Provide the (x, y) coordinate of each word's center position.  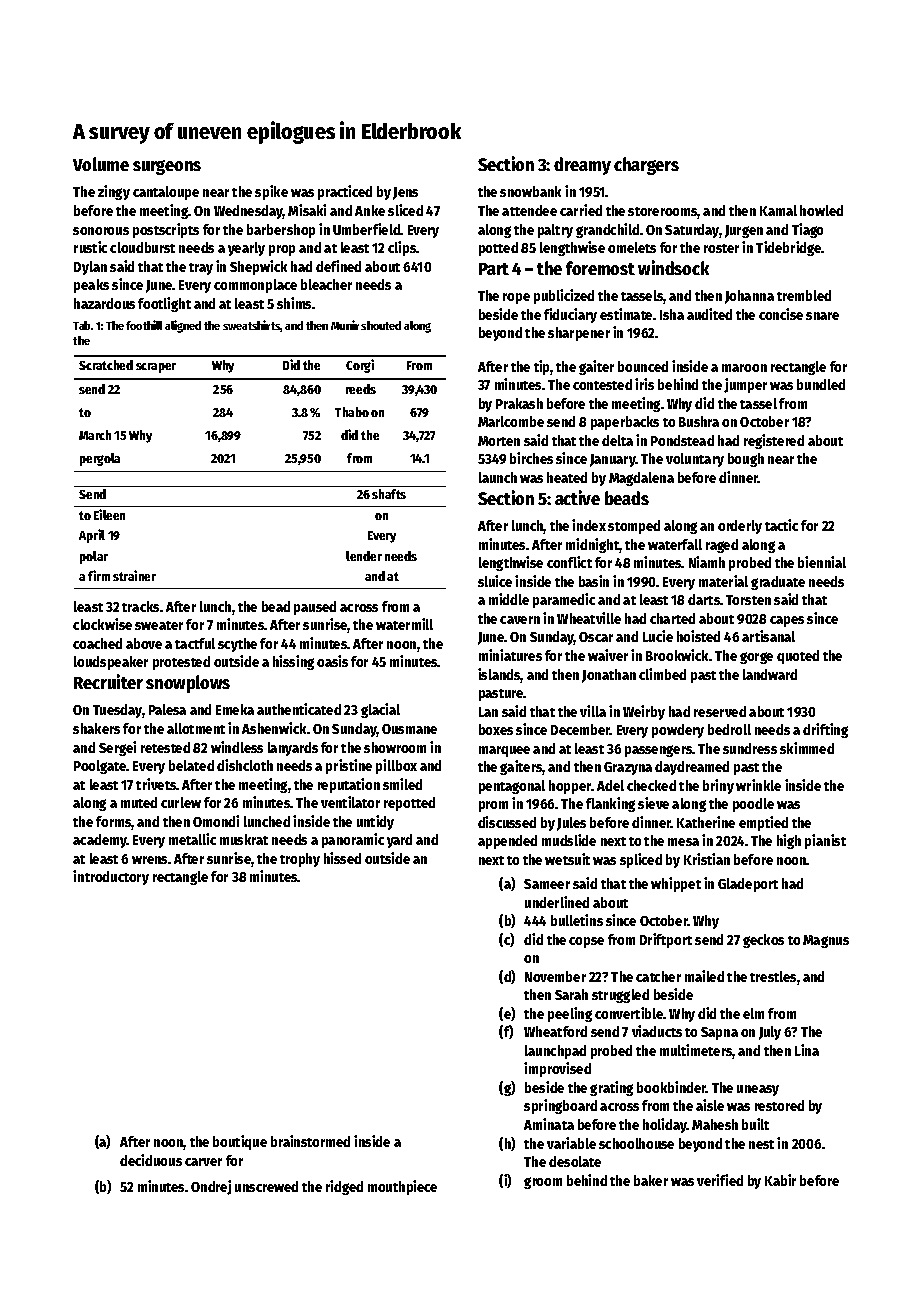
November (555, 976)
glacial (380, 710)
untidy (375, 822)
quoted (798, 657)
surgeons (167, 167)
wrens (149, 860)
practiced (345, 192)
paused (315, 608)
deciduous (151, 1160)
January (613, 460)
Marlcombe (511, 421)
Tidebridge (789, 248)
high (789, 841)
